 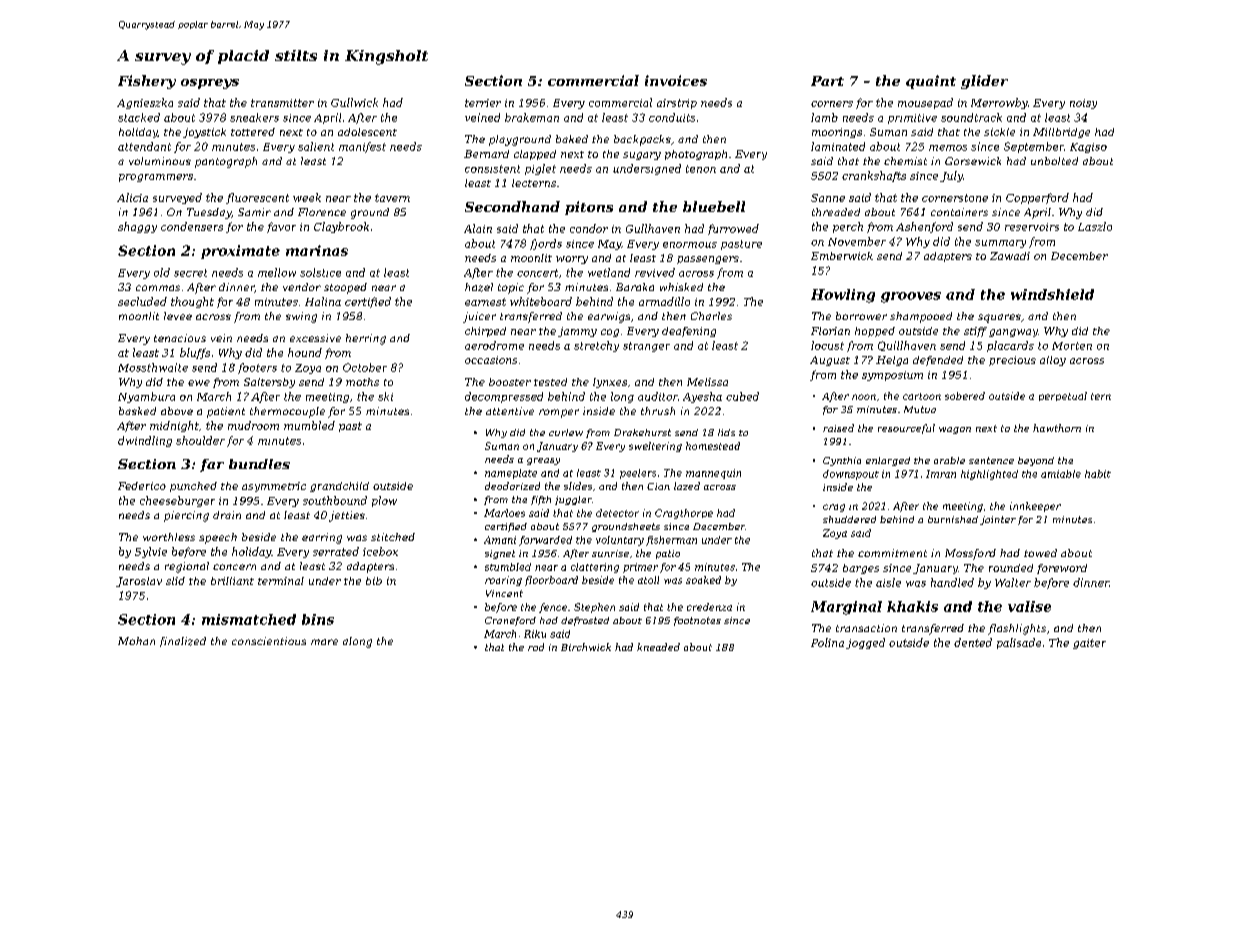 What do you see at coordinates (676, 80) in the screenshot?
I see `invoices` at bounding box center [676, 80].
